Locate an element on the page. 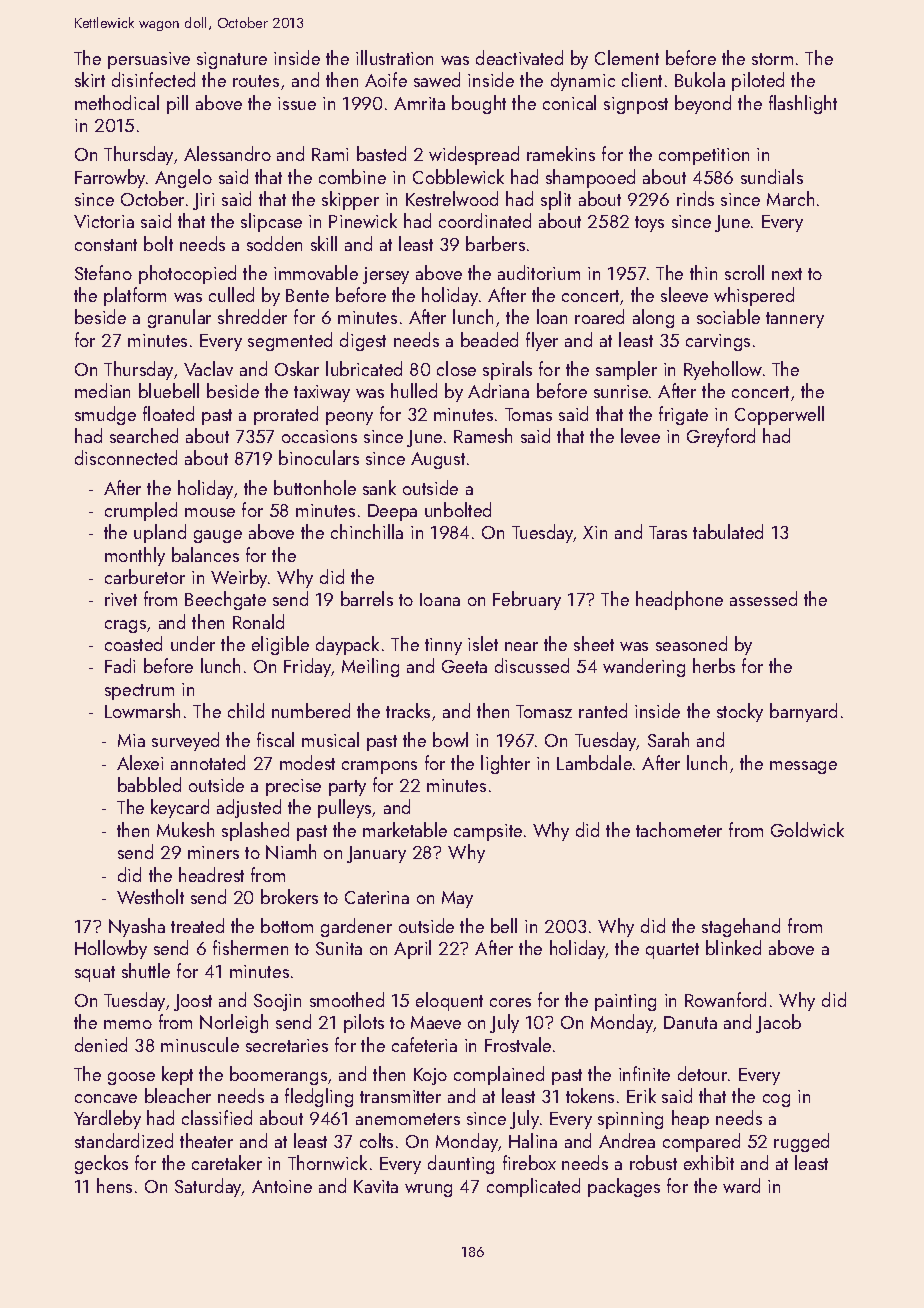 The height and width of the image is (1308, 924). lighter is located at coordinates (505, 764).
